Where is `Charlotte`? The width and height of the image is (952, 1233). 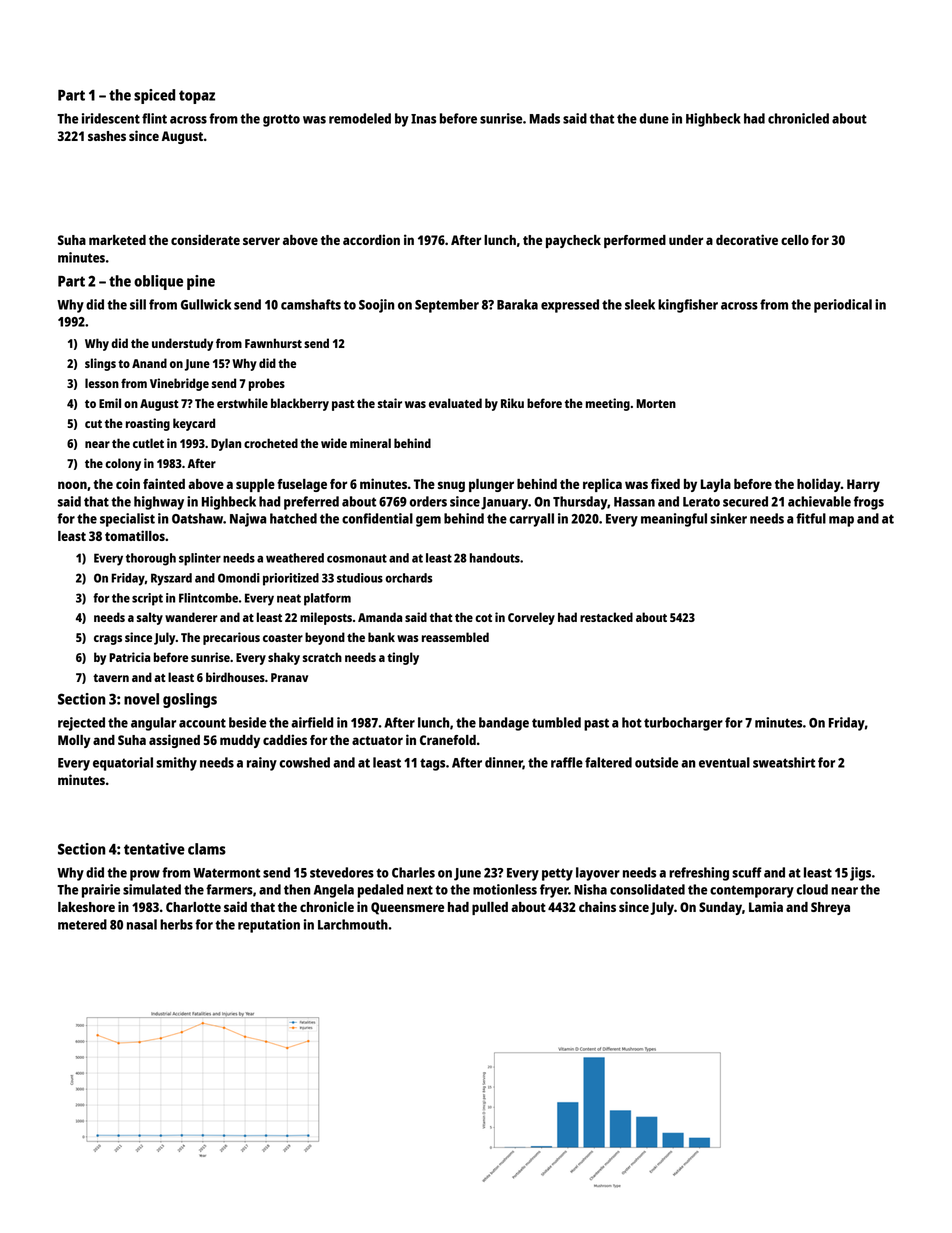
Charlotte is located at coordinates (193, 907).
